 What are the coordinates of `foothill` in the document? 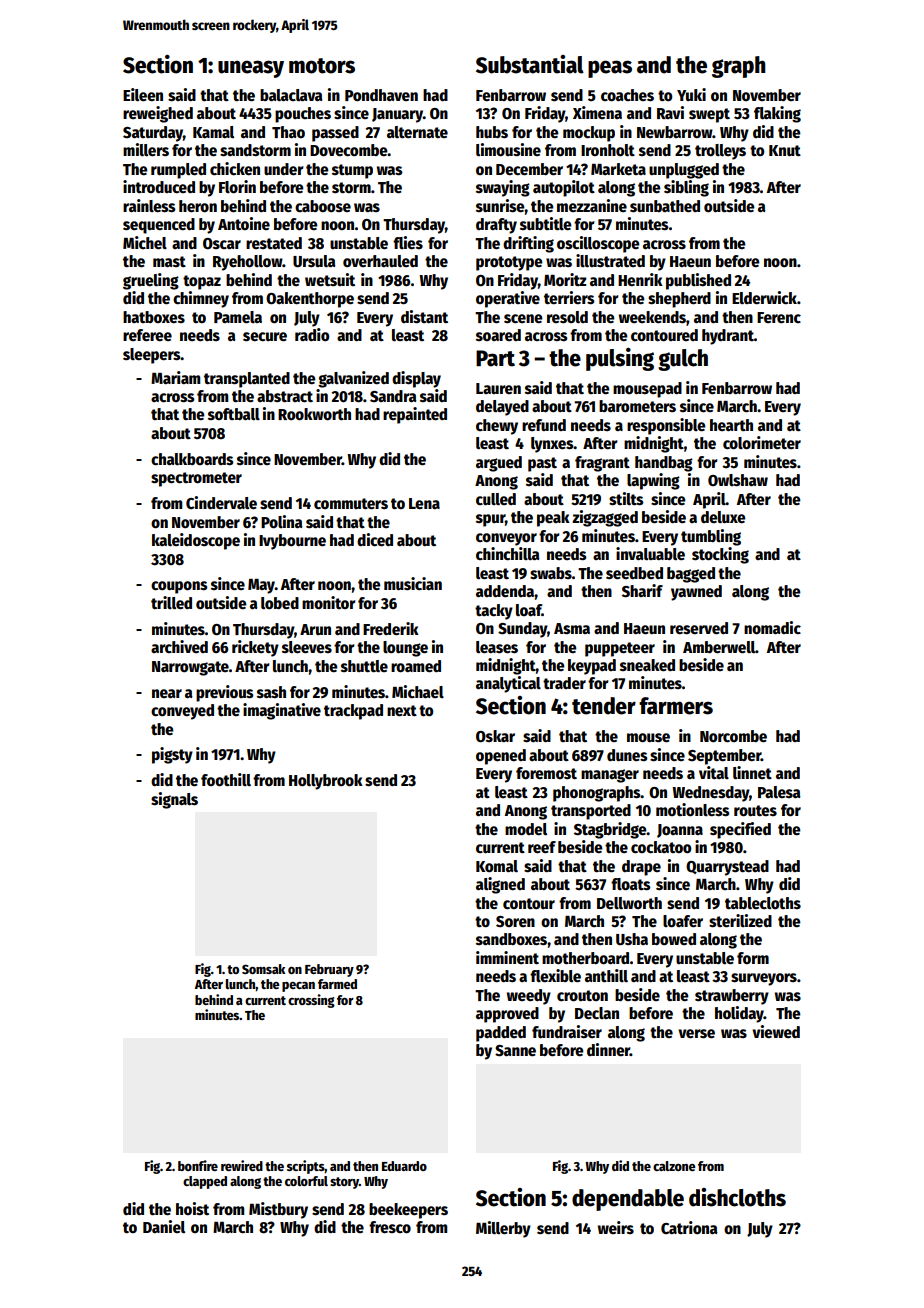 It's located at (226, 780).
